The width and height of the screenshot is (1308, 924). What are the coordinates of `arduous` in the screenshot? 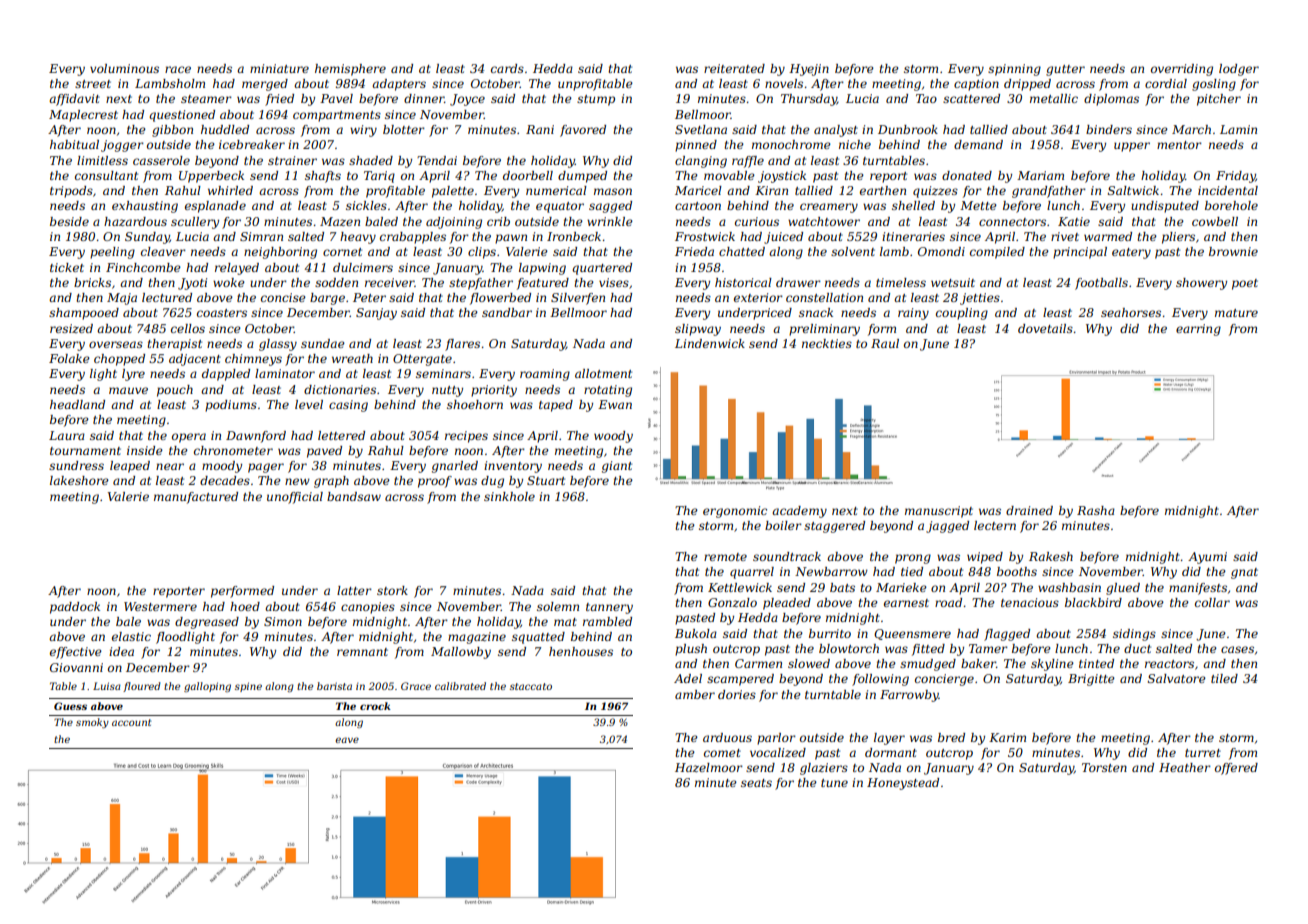 It's located at (727, 737).
